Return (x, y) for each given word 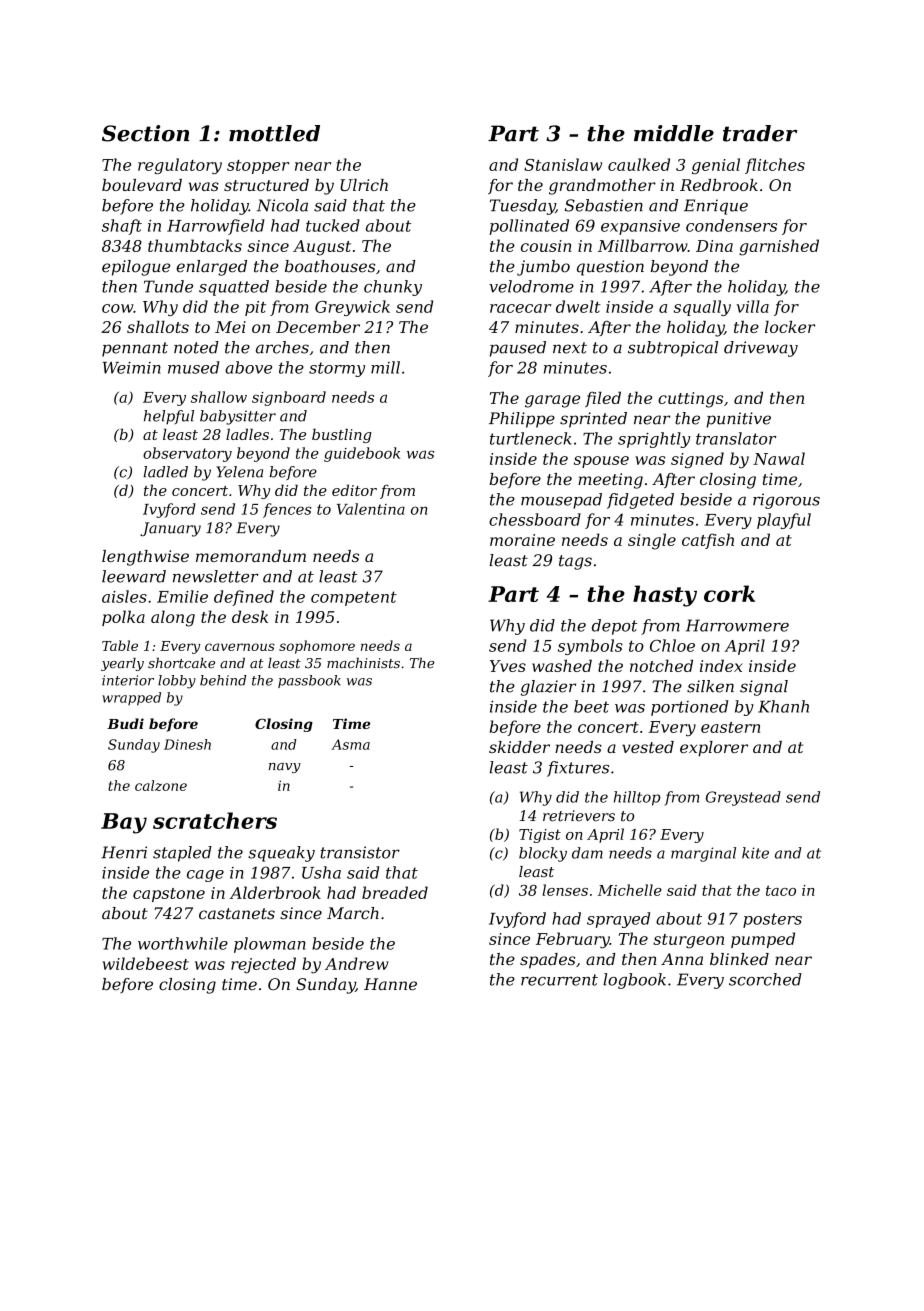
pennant (135, 349)
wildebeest (146, 963)
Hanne (390, 984)
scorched (765, 979)
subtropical (673, 349)
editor (354, 490)
